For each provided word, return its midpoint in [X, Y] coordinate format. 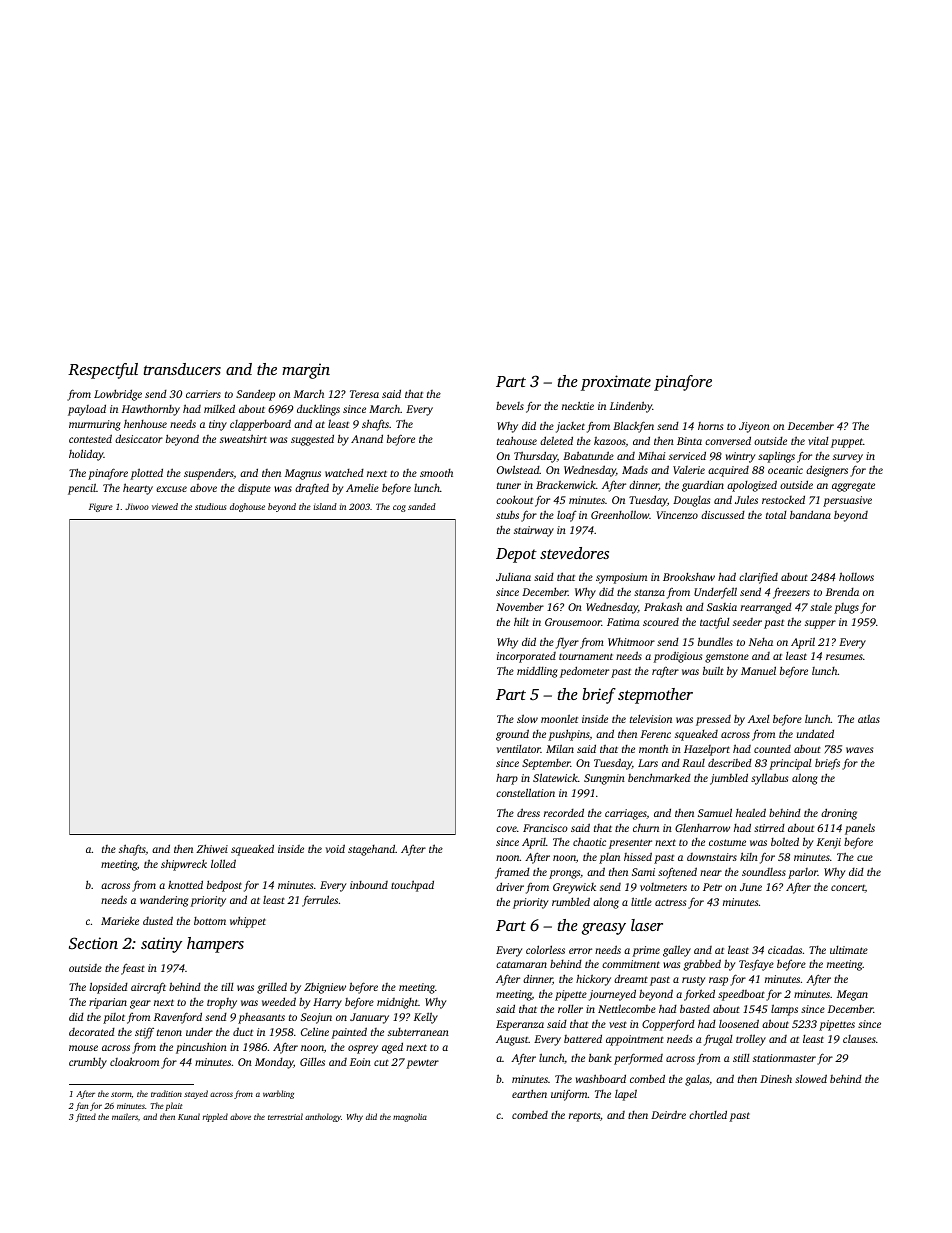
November [520, 606]
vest [617, 1024]
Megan [852, 995]
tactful [715, 623]
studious [210, 506]
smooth [436, 473]
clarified [758, 578]
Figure [101, 507]
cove [506, 829]
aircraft [148, 988]
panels [860, 829]
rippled [215, 1117]
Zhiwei [212, 848]
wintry [741, 457]
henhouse [145, 424]
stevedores [574, 553]
